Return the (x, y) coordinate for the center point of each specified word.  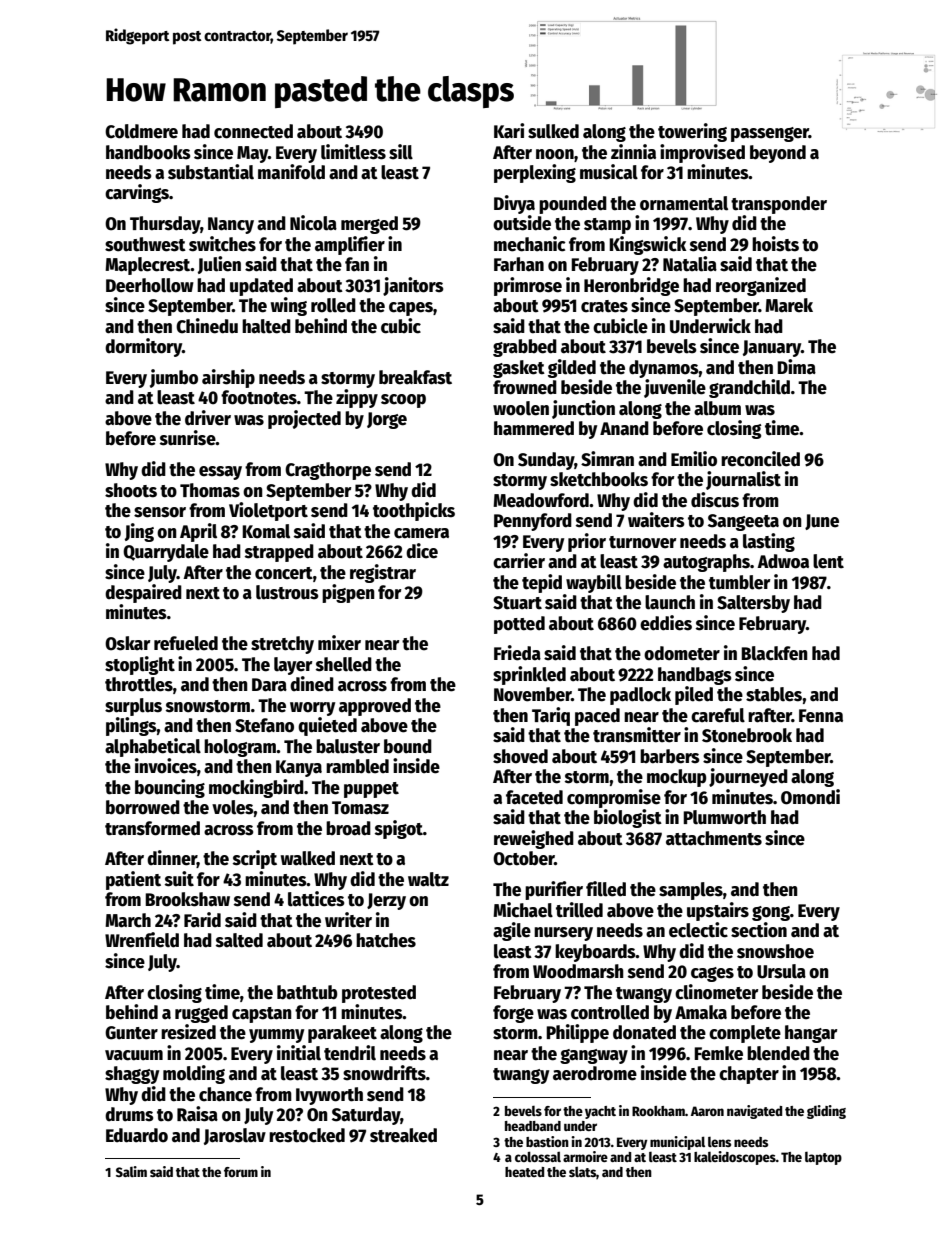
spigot (399, 829)
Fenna (821, 716)
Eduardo (137, 1135)
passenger (770, 134)
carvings (137, 193)
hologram (240, 748)
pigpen (348, 593)
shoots (131, 490)
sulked (553, 131)
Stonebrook (747, 735)
